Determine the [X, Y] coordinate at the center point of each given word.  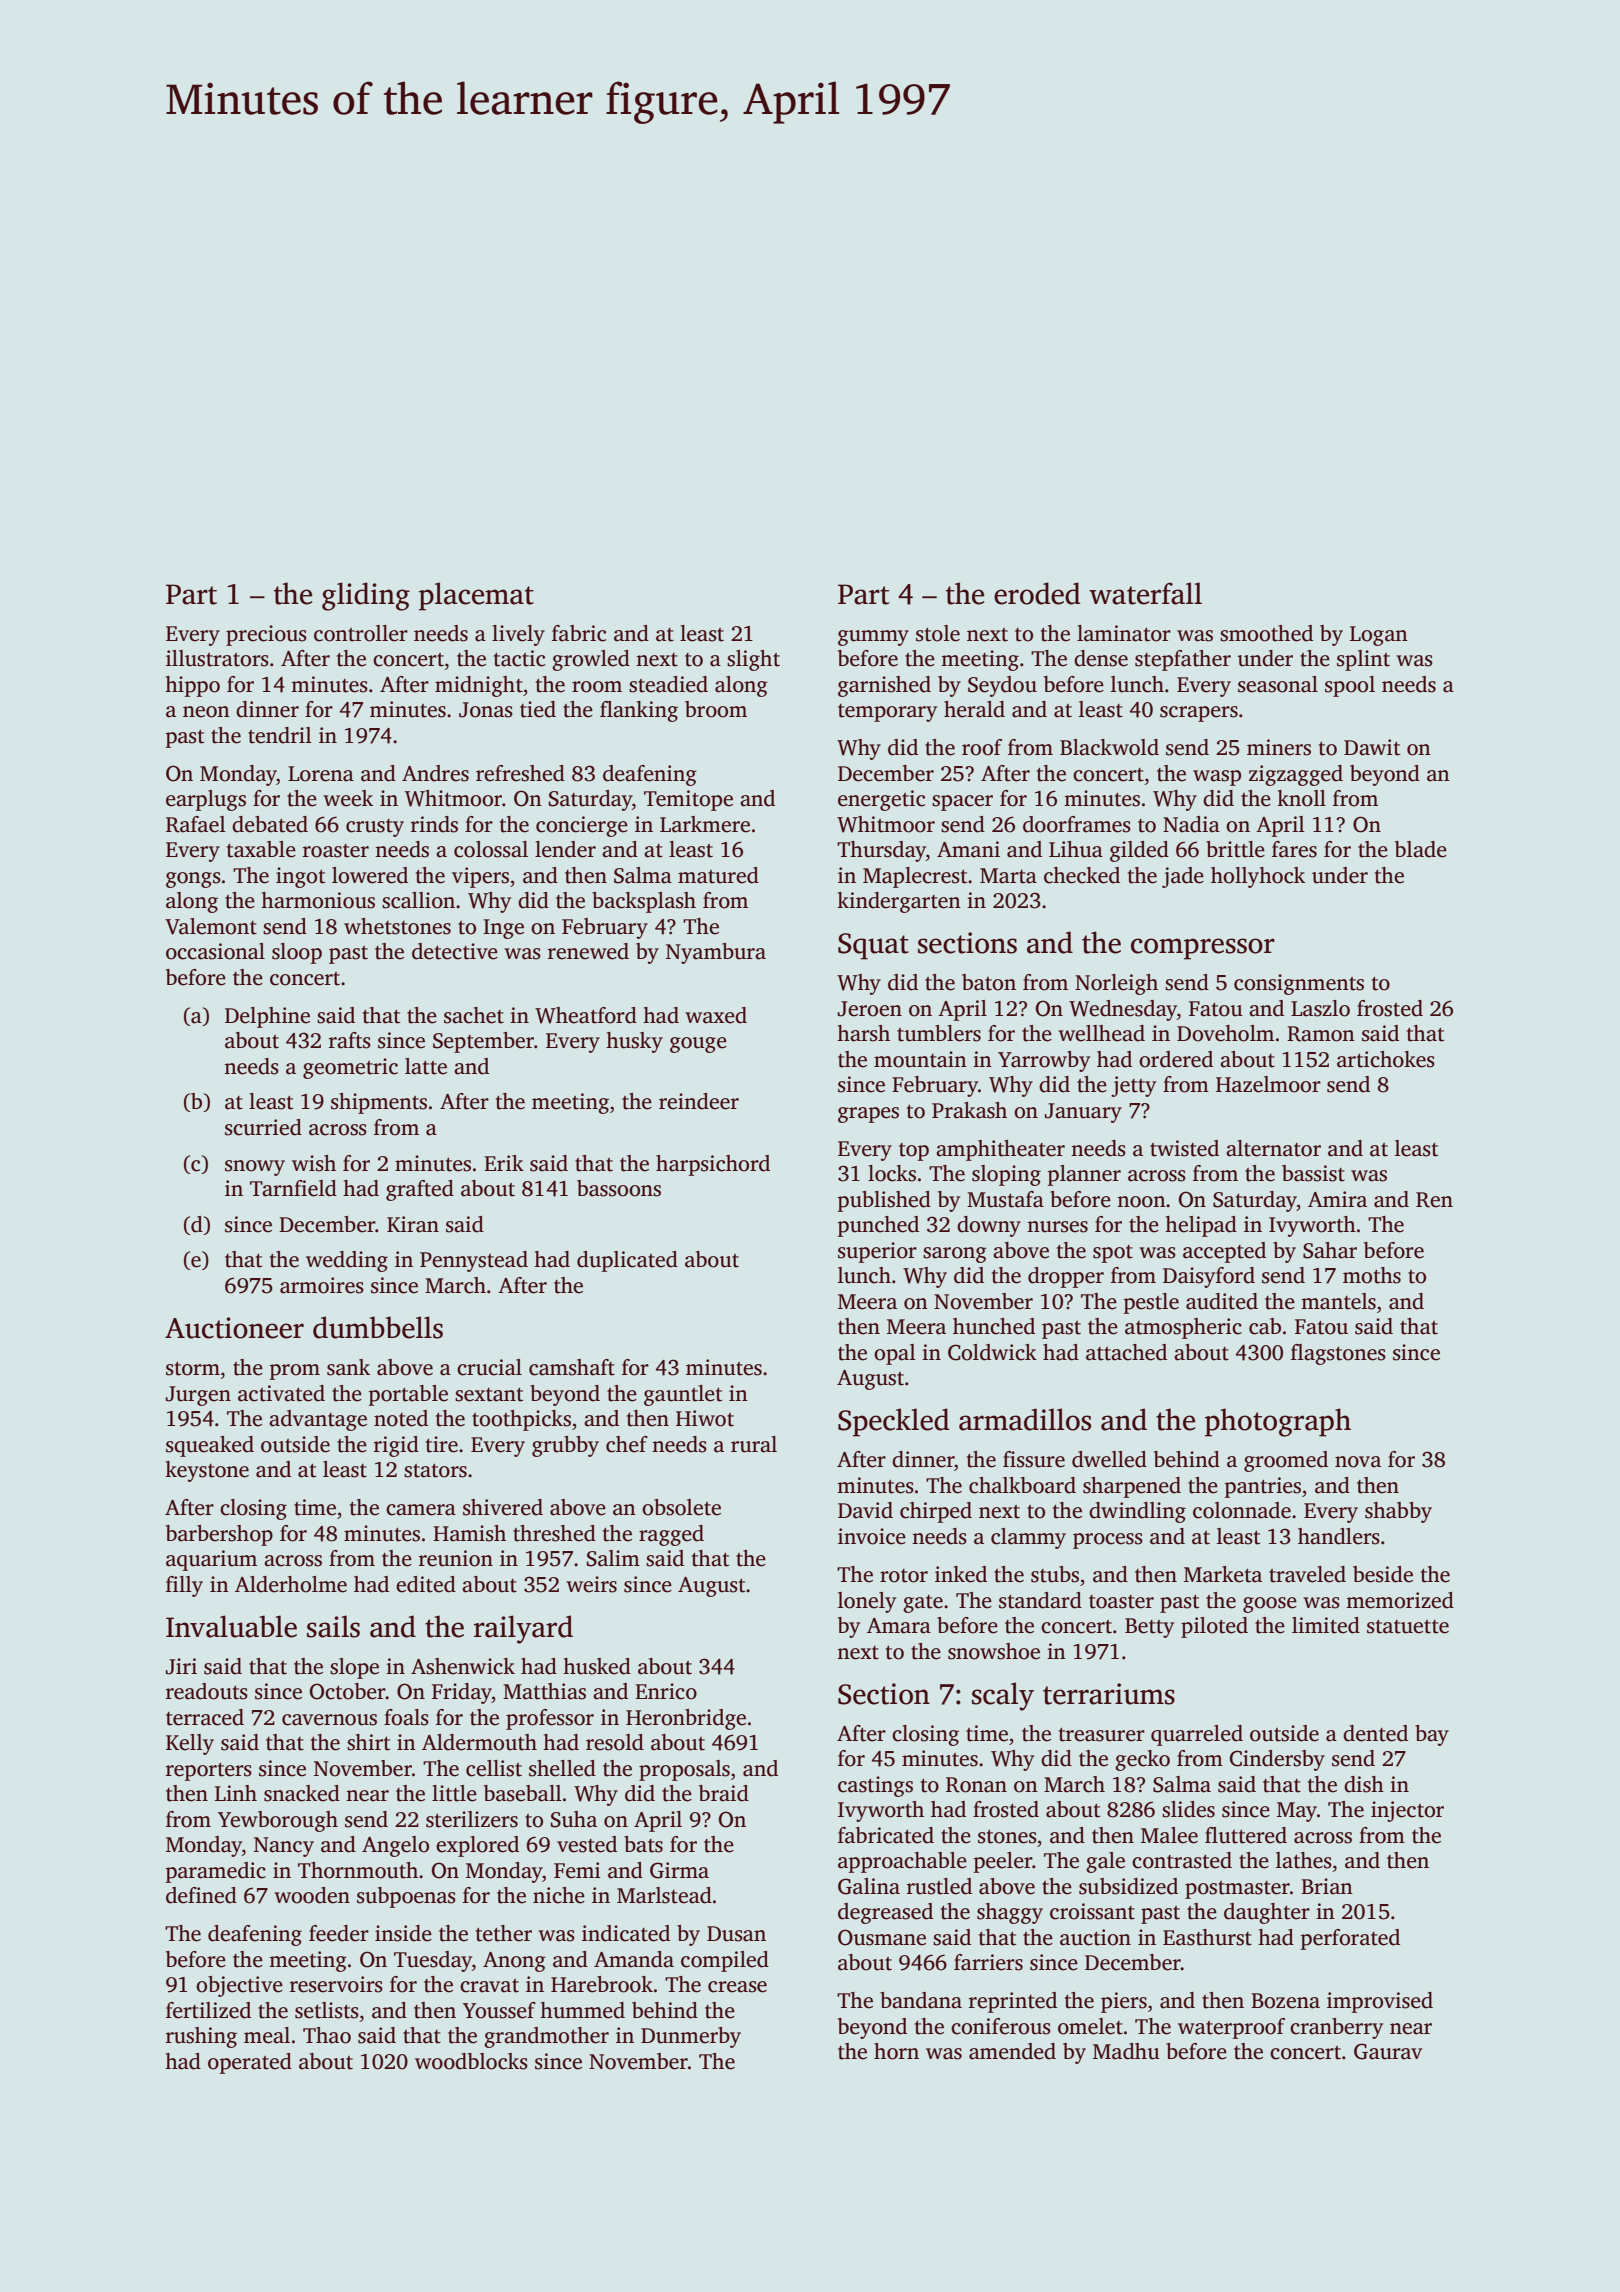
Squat [873, 946]
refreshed [520, 773]
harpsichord [713, 1165]
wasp [1217, 778]
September [483, 1042]
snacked [302, 1793]
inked [961, 1574]
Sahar [1330, 1250]
